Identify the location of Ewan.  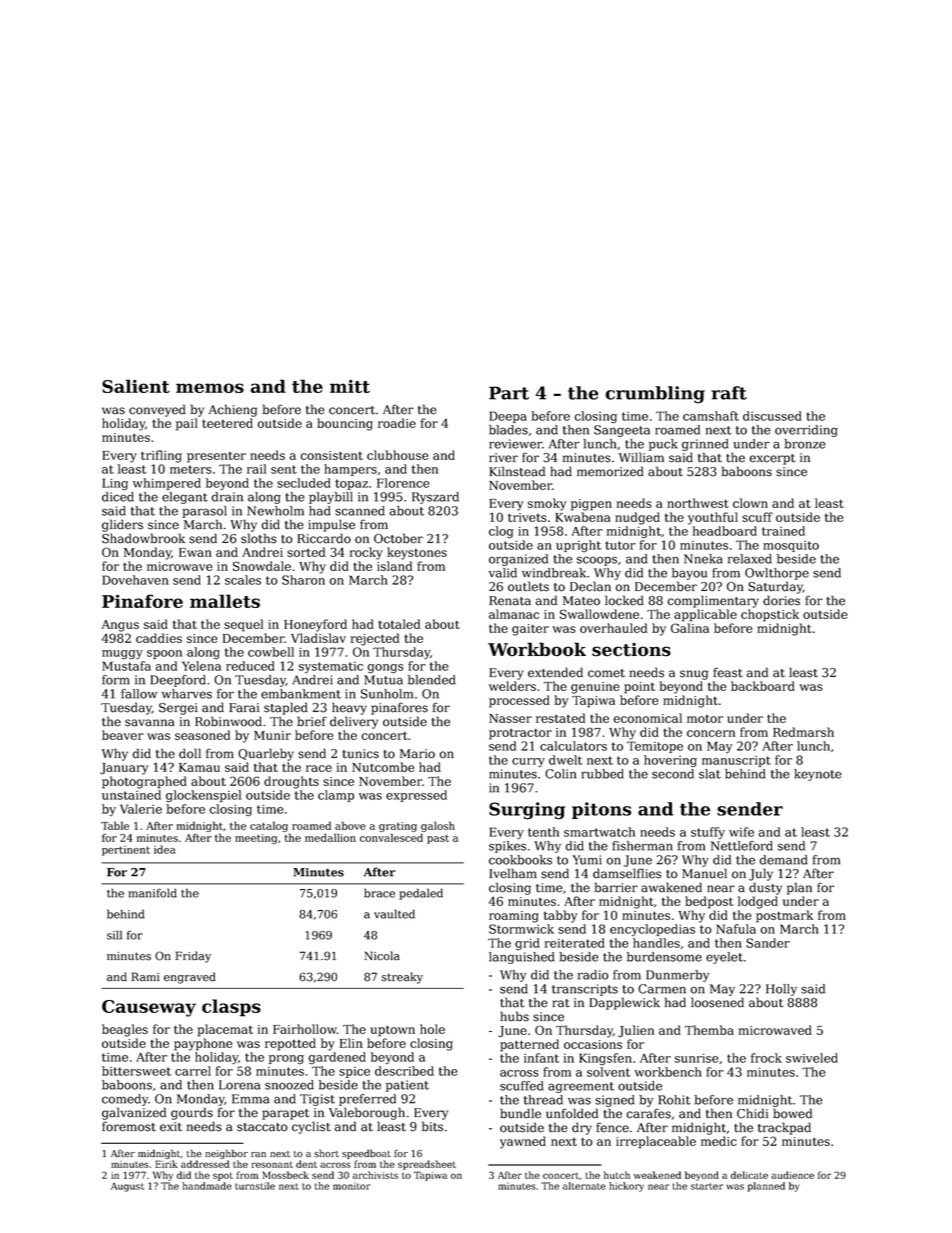
(195, 552).
